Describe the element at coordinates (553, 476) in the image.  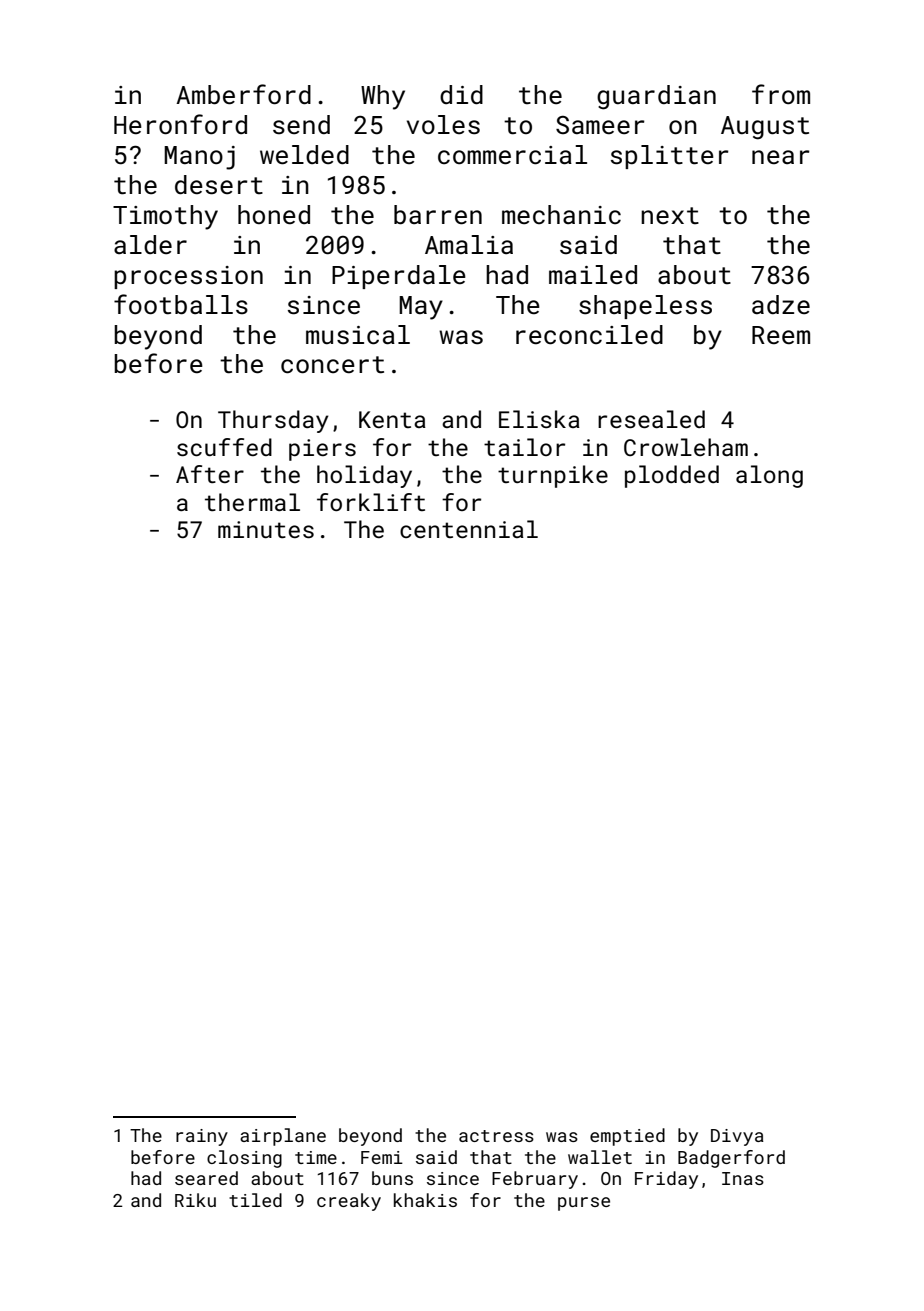
I see `turnpike` at that location.
